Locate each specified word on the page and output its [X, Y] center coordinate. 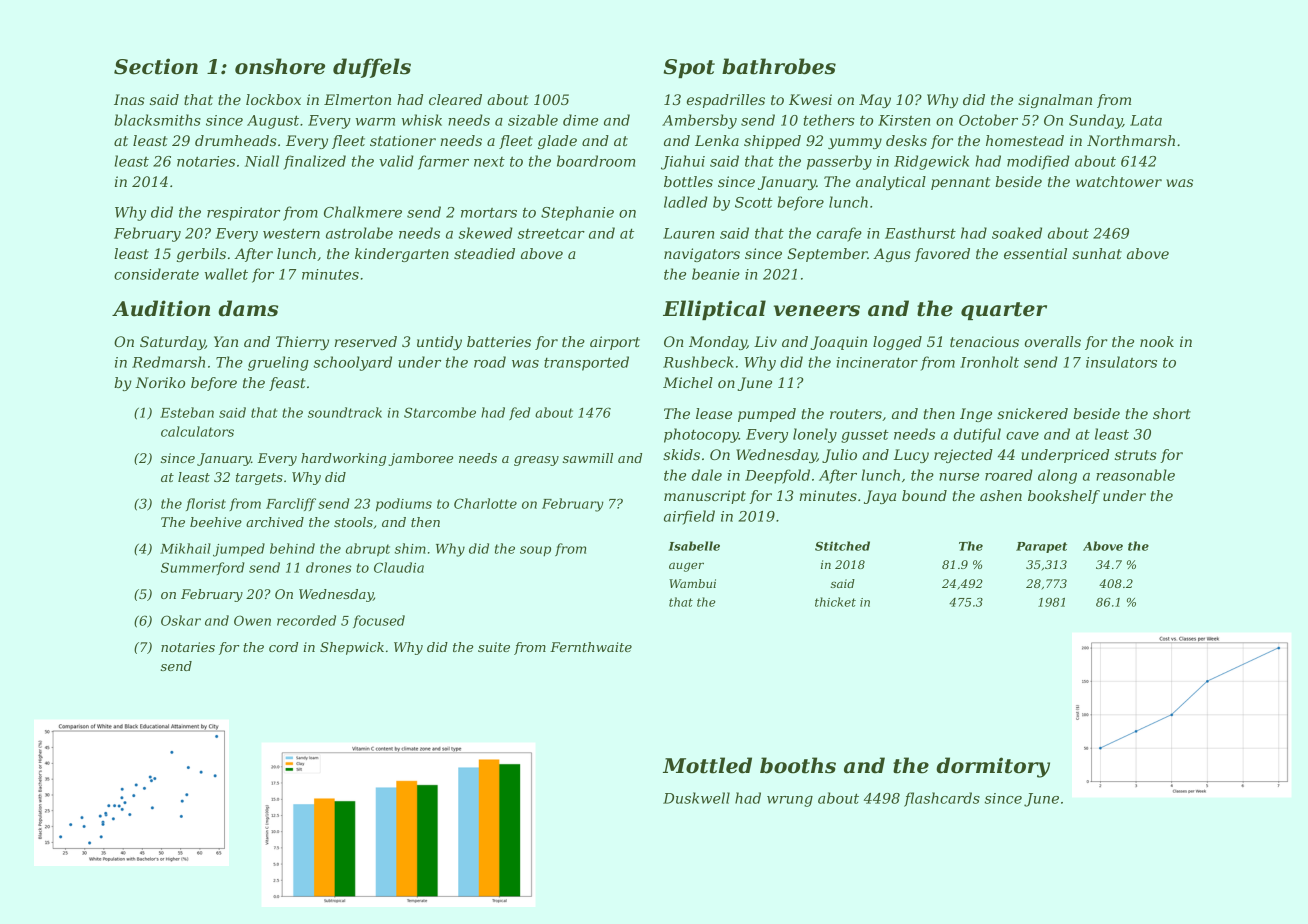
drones [329, 567]
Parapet [1041, 547]
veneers [816, 311]
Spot [689, 68]
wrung [790, 801]
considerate [156, 274]
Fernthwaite [591, 647]
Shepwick [352, 648]
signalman [1055, 101]
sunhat [1097, 253]
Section [156, 66]
